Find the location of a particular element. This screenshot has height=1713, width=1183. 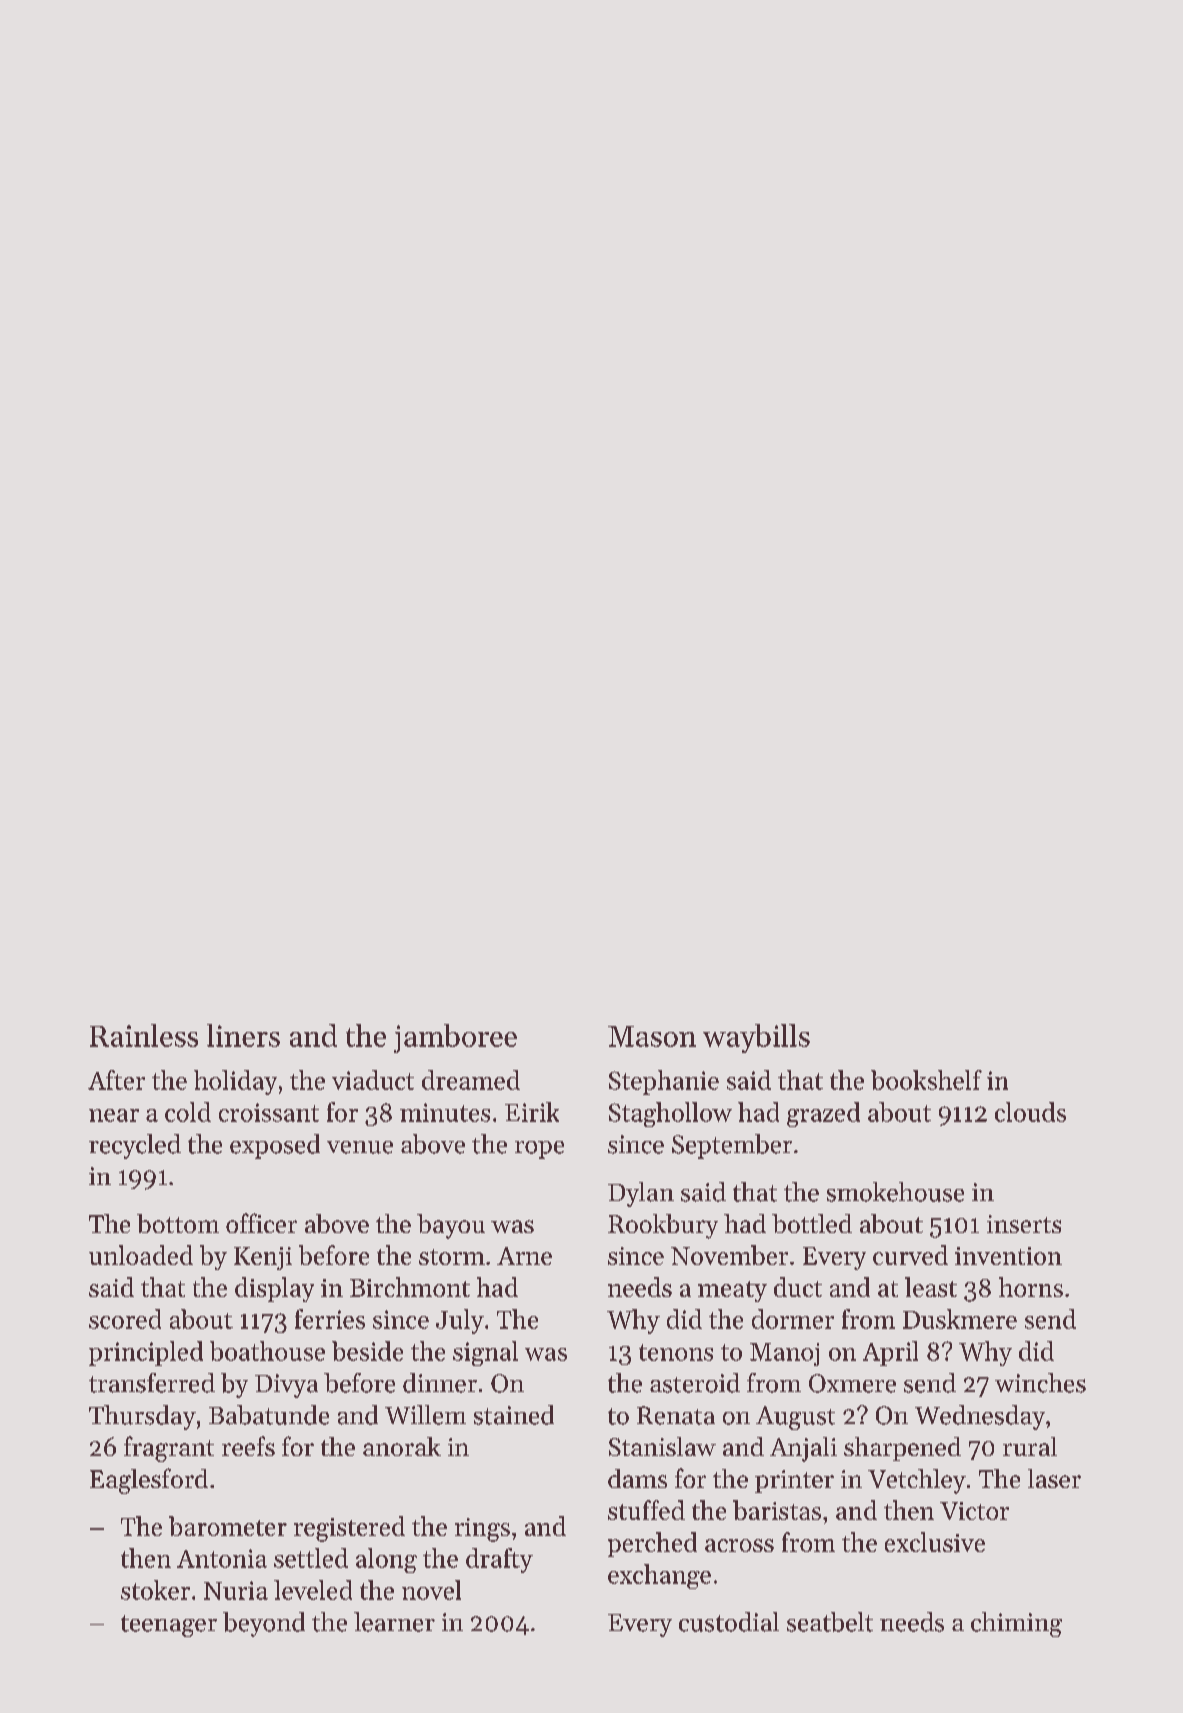

seatbelt is located at coordinates (830, 1622).
